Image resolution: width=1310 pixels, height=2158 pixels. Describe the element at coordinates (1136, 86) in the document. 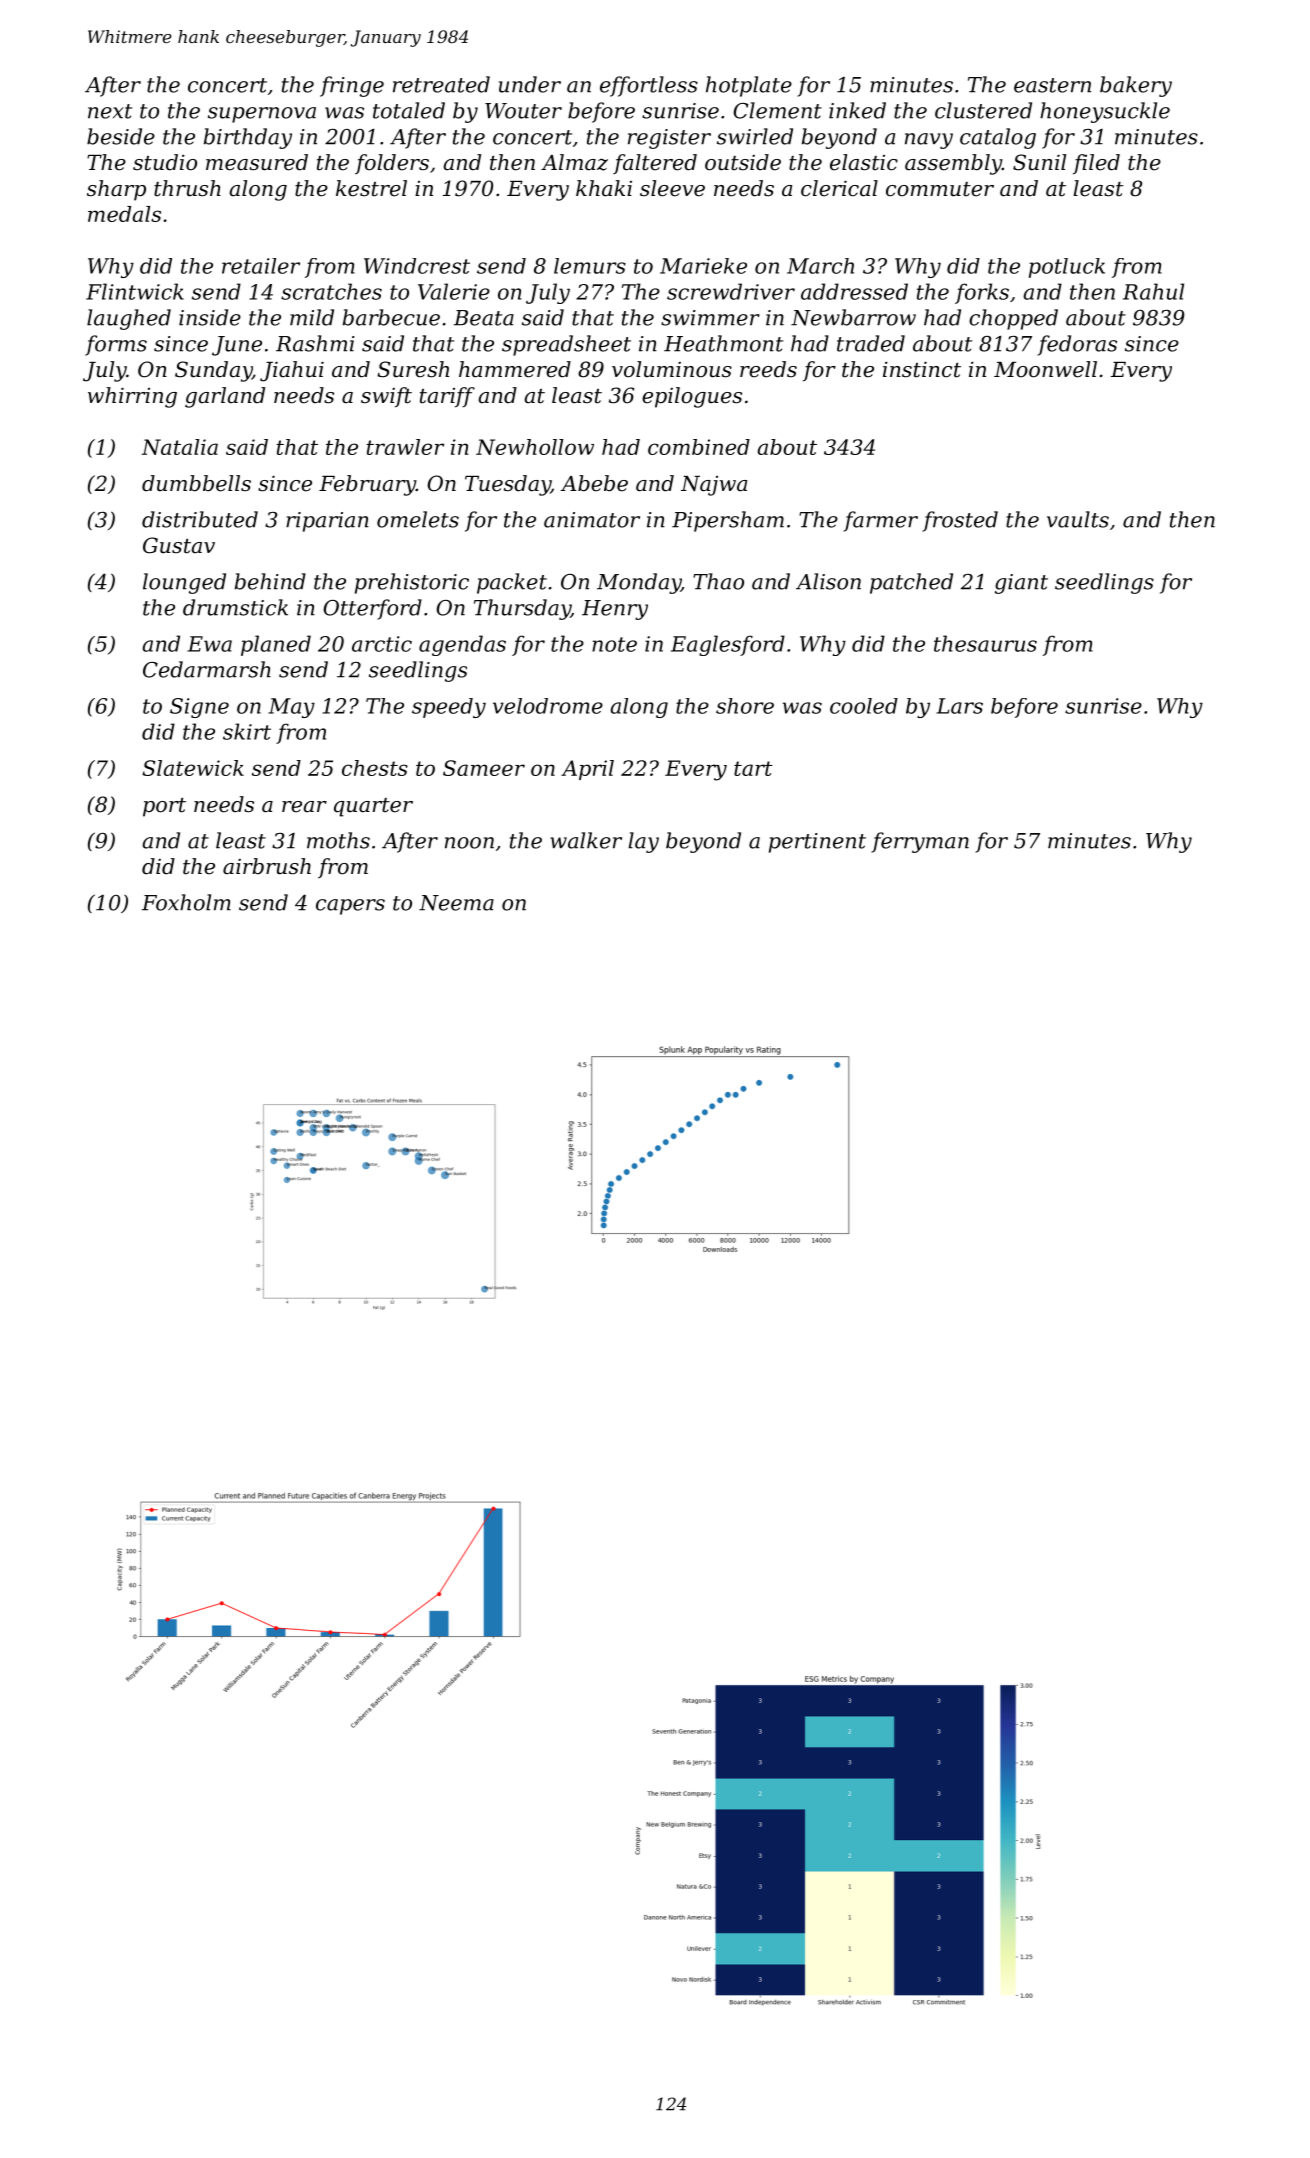

I see `bakery` at that location.
